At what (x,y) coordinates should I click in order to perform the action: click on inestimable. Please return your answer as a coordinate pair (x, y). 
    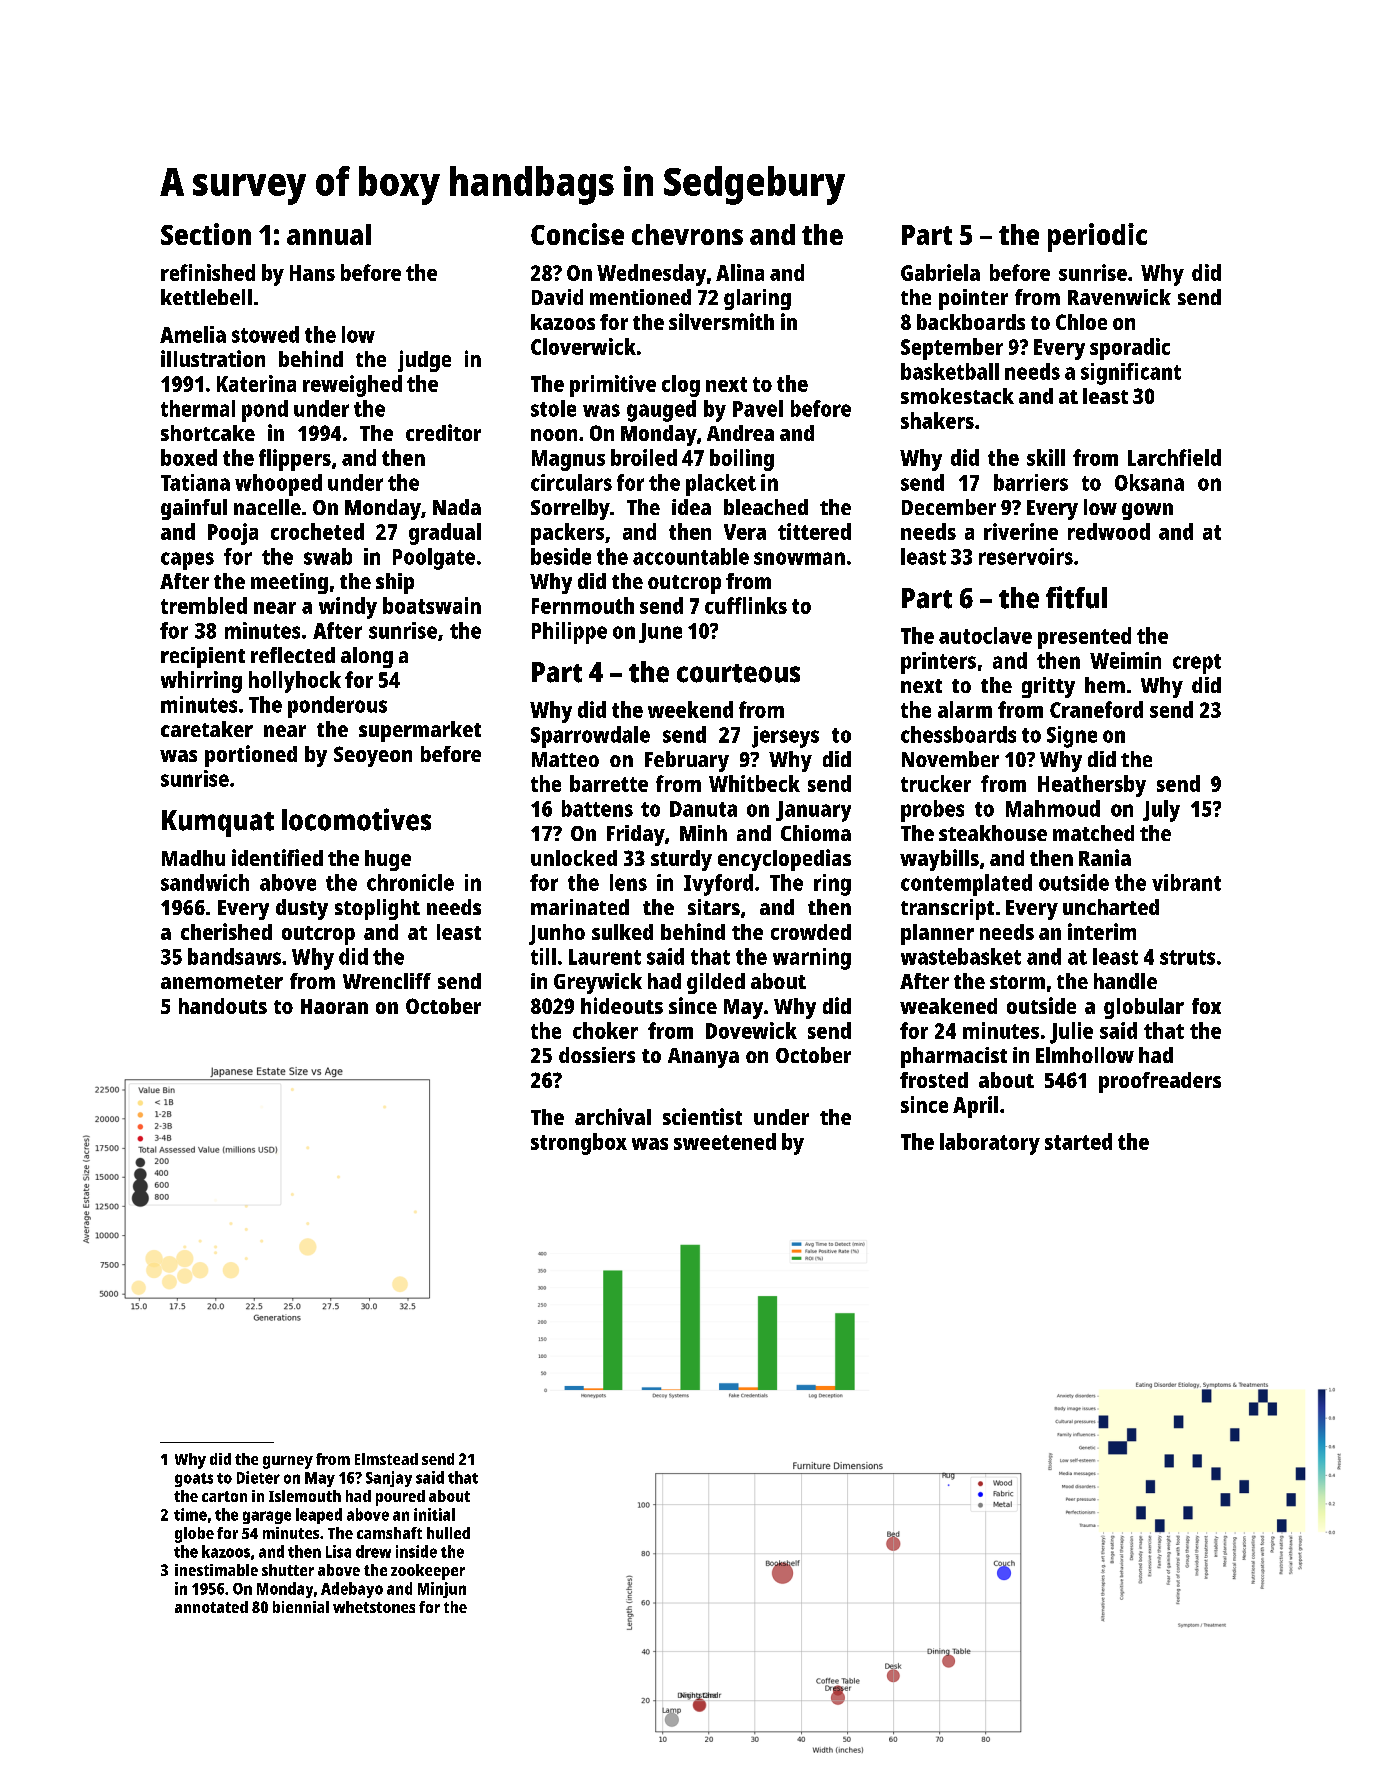
    Looking at the image, I should click on (216, 1570).
